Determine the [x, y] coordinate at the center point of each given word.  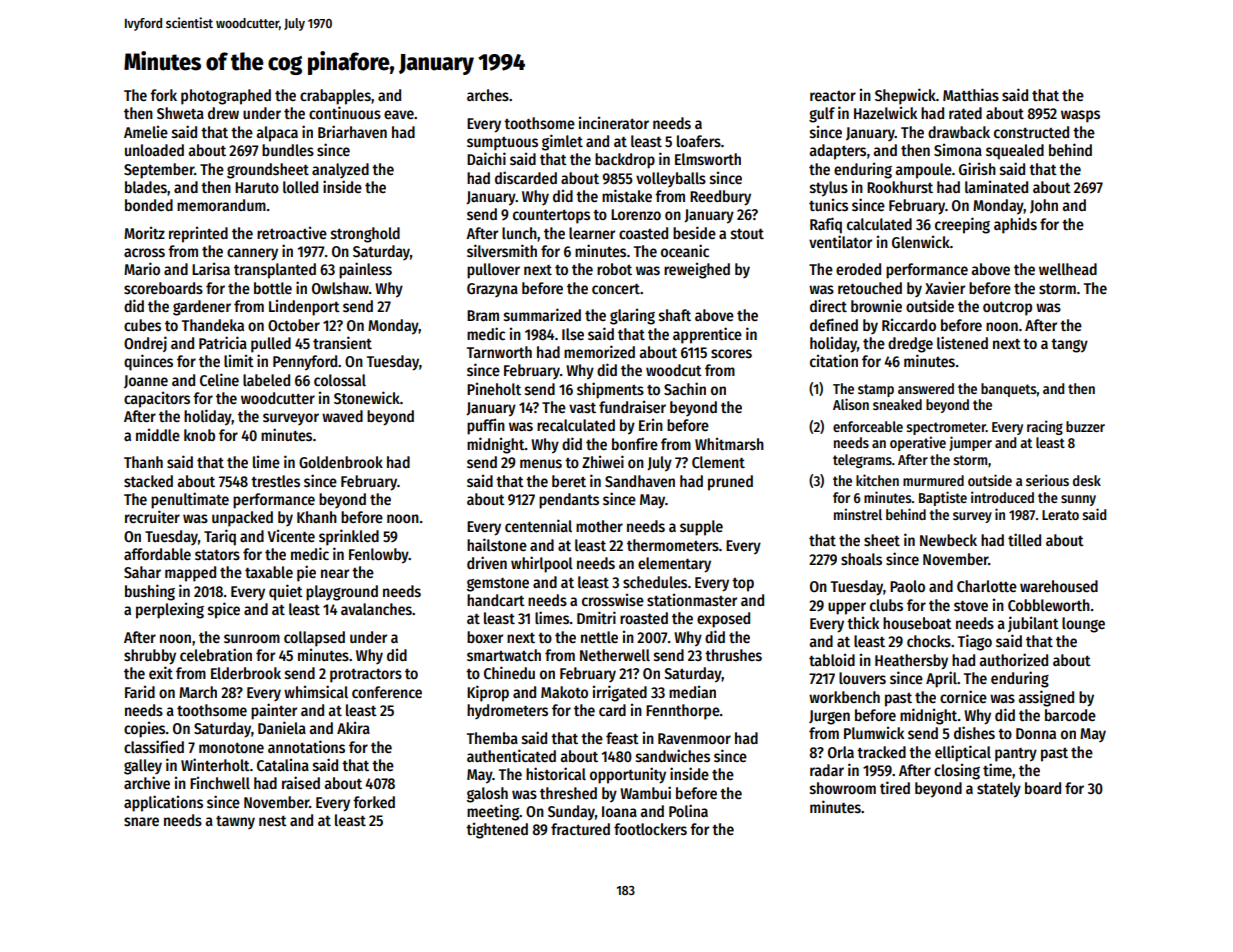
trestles [275, 481]
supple [701, 528]
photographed [226, 97]
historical [556, 773]
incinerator [614, 122]
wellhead [1068, 269]
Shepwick [905, 96]
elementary [674, 565]
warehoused [1059, 586]
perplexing [170, 610]
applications [163, 803]
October [294, 325]
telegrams [862, 461]
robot [614, 269]
